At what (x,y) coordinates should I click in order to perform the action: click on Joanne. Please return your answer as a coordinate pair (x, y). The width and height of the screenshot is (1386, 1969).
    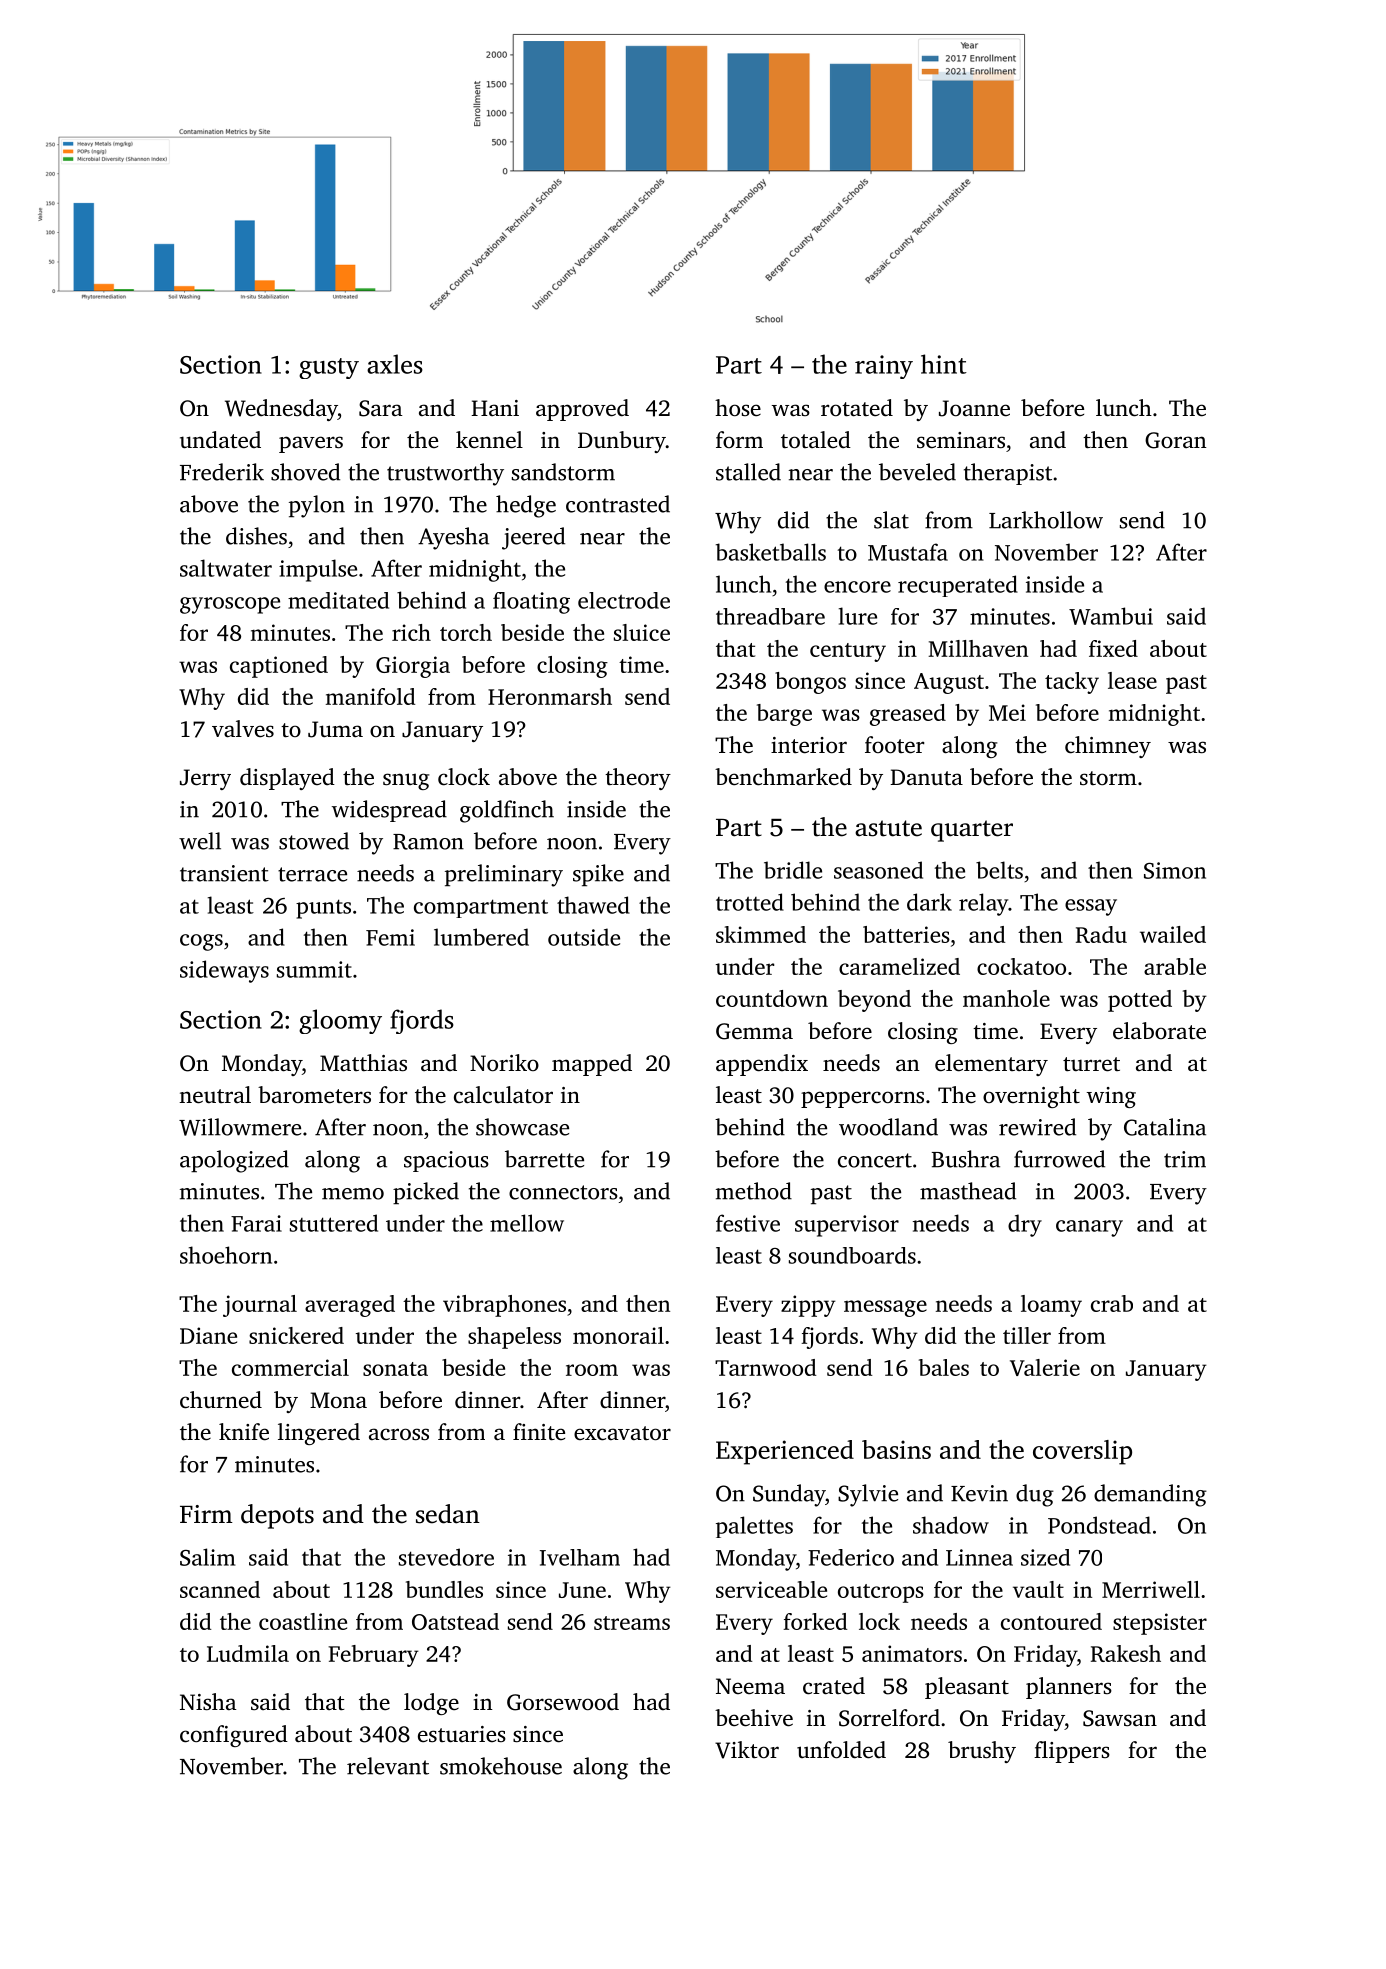
    Looking at the image, I should click on (974, 408).
